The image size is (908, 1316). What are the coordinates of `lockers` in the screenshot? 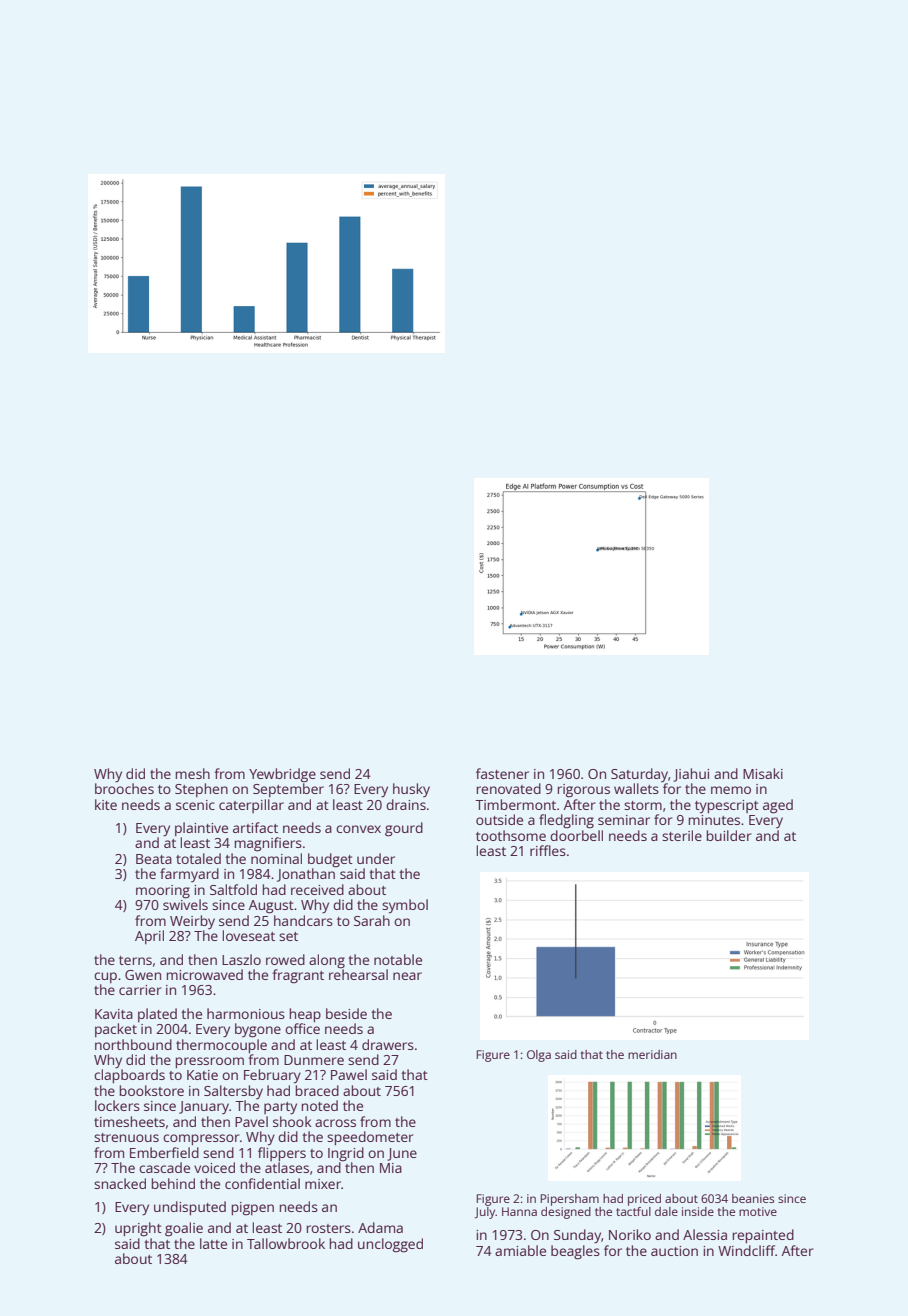 It's located at (117, 1105).
